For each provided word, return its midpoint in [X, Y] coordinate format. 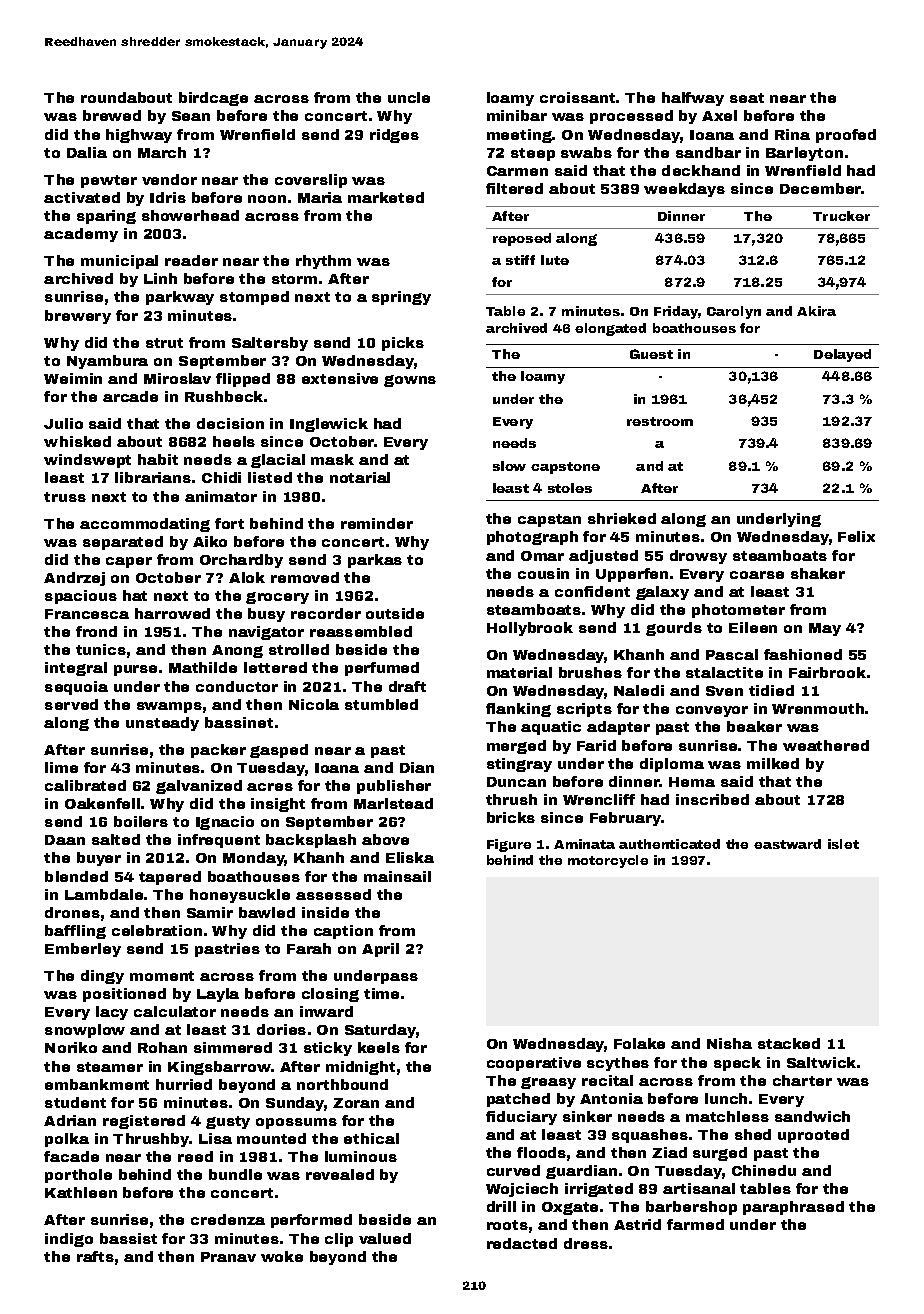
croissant [577, 97]
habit [158, 459]
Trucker [841, 216]
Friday [676, 312]
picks [403, 344]
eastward [787, 844]
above [385, 839]
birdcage [213, 99]
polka [67, 1140]
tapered [170, 878]
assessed [333, 894]
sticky [328, 1049]
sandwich [812, 1116]
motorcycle [608, 861]
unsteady [162, 724]
